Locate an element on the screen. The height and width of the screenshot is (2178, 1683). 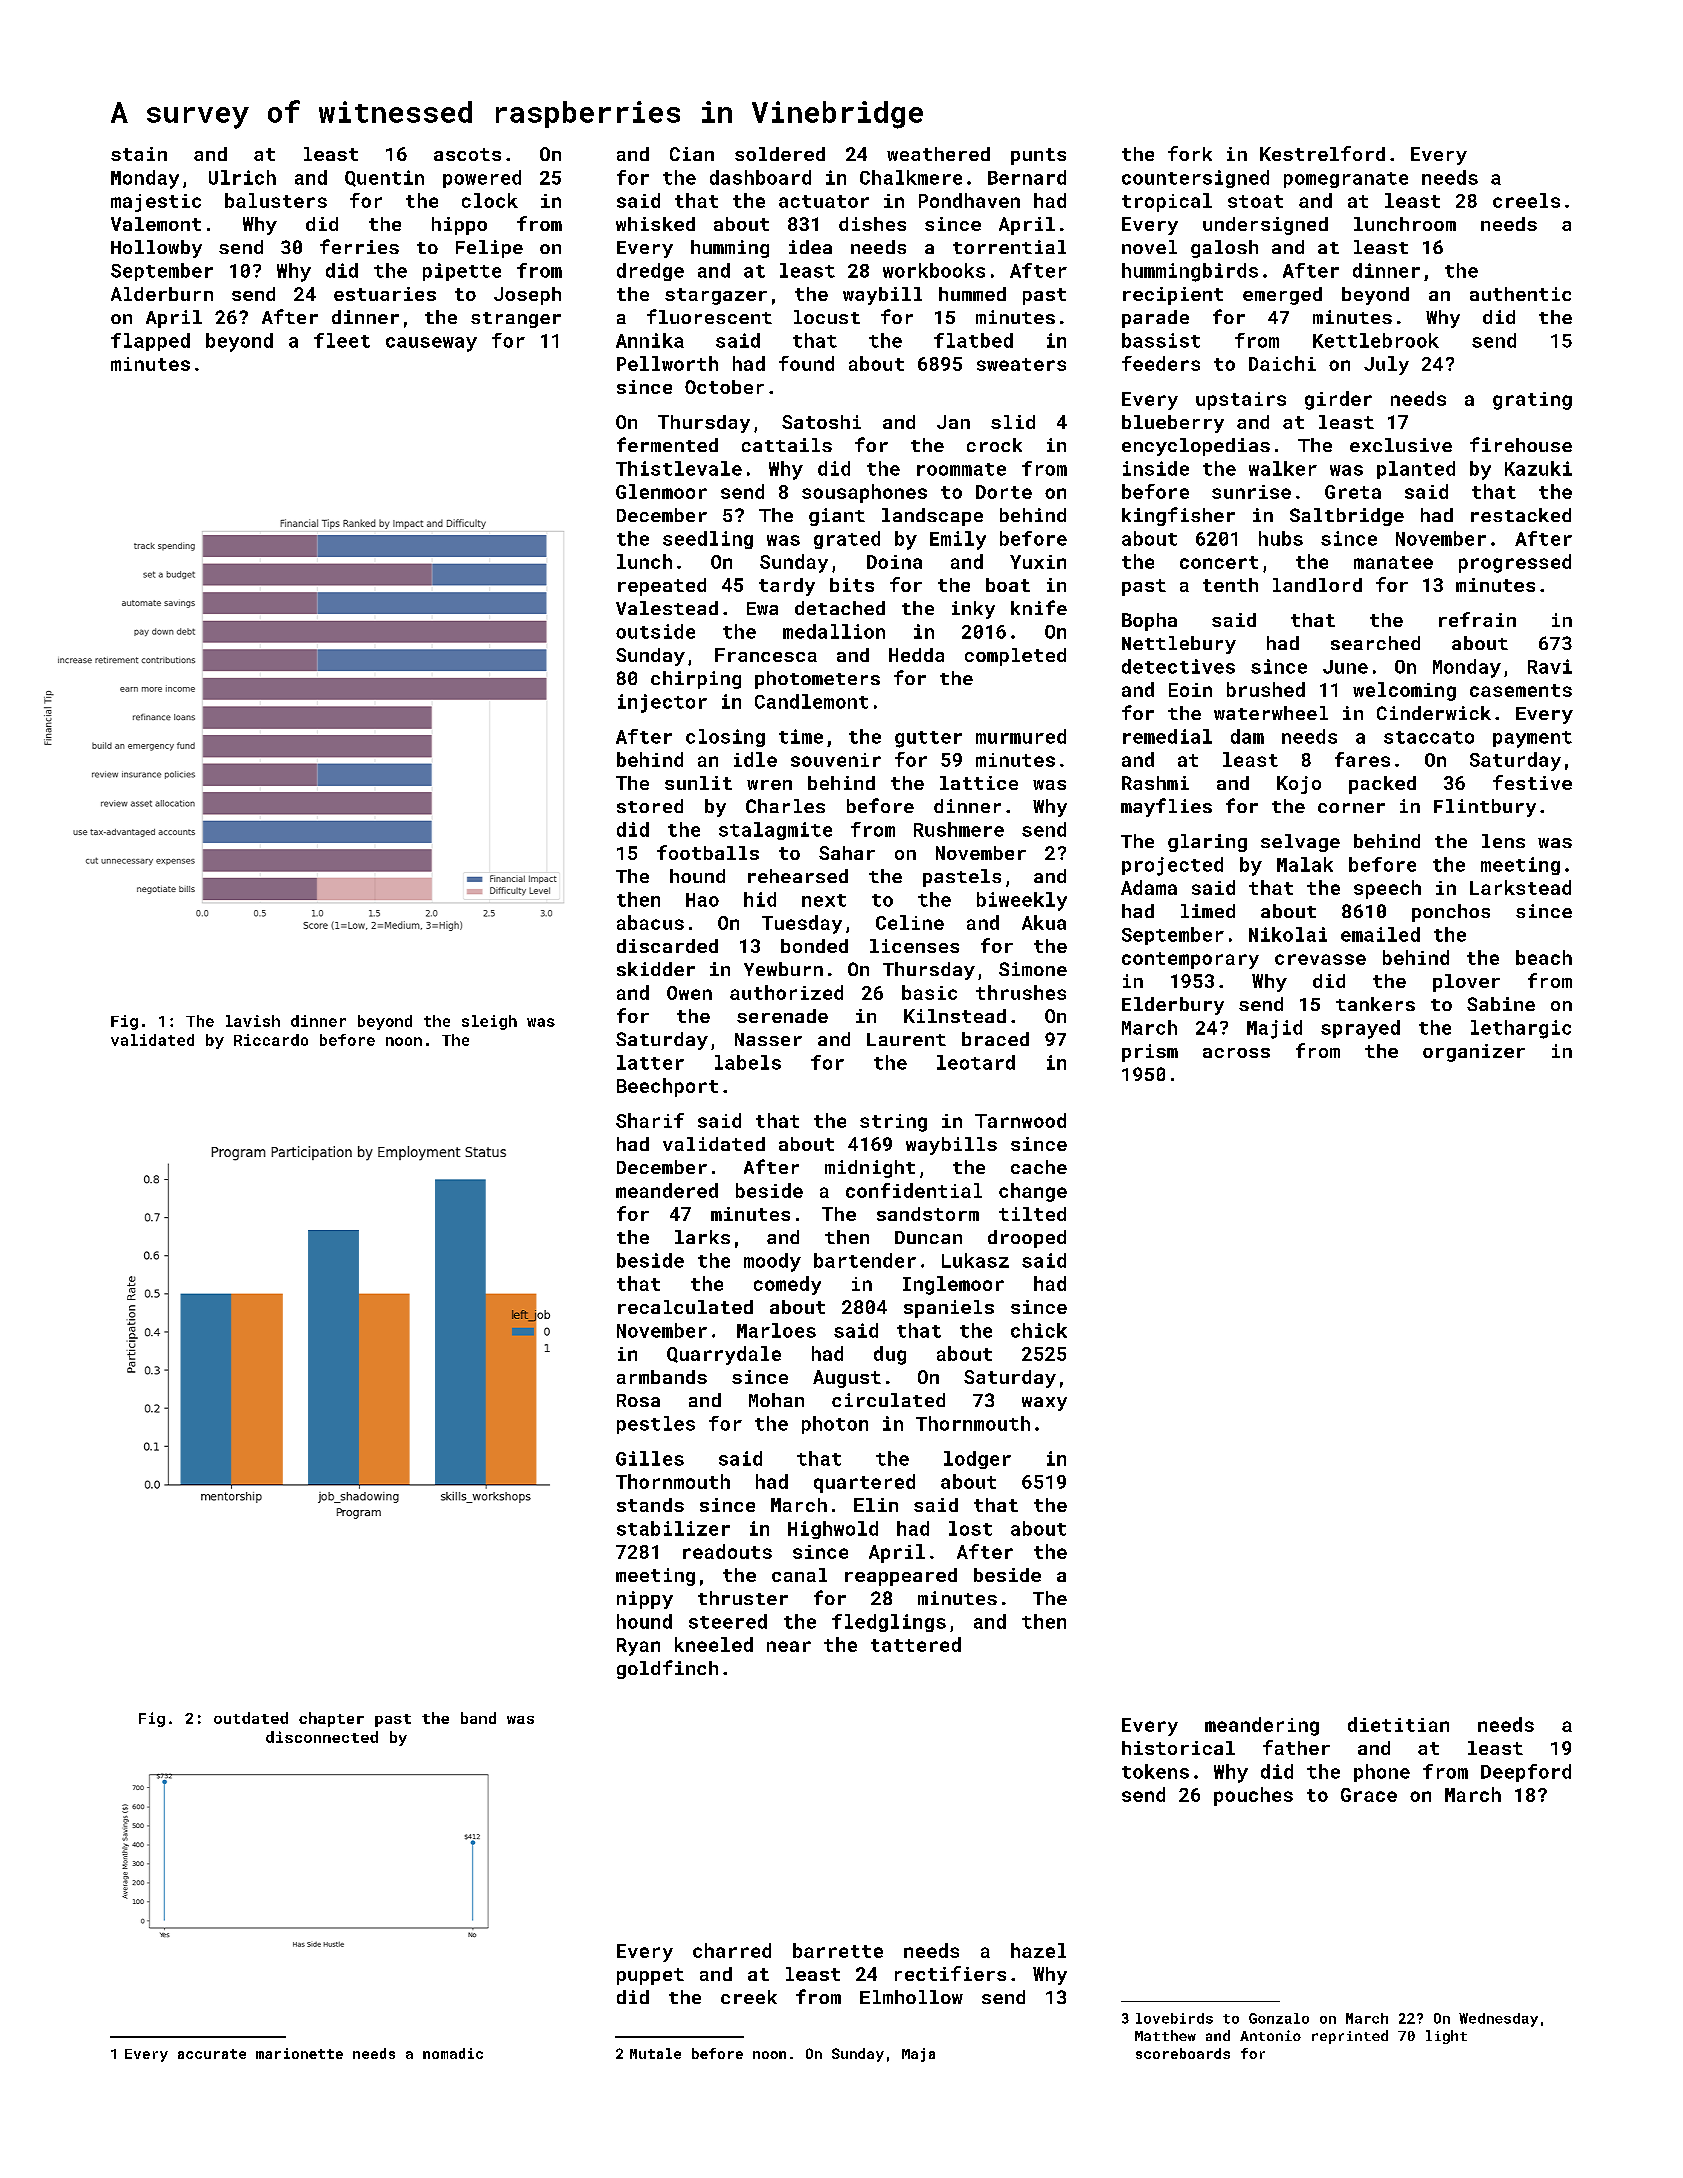
Grace is located at coordinates (1369, 1795).
